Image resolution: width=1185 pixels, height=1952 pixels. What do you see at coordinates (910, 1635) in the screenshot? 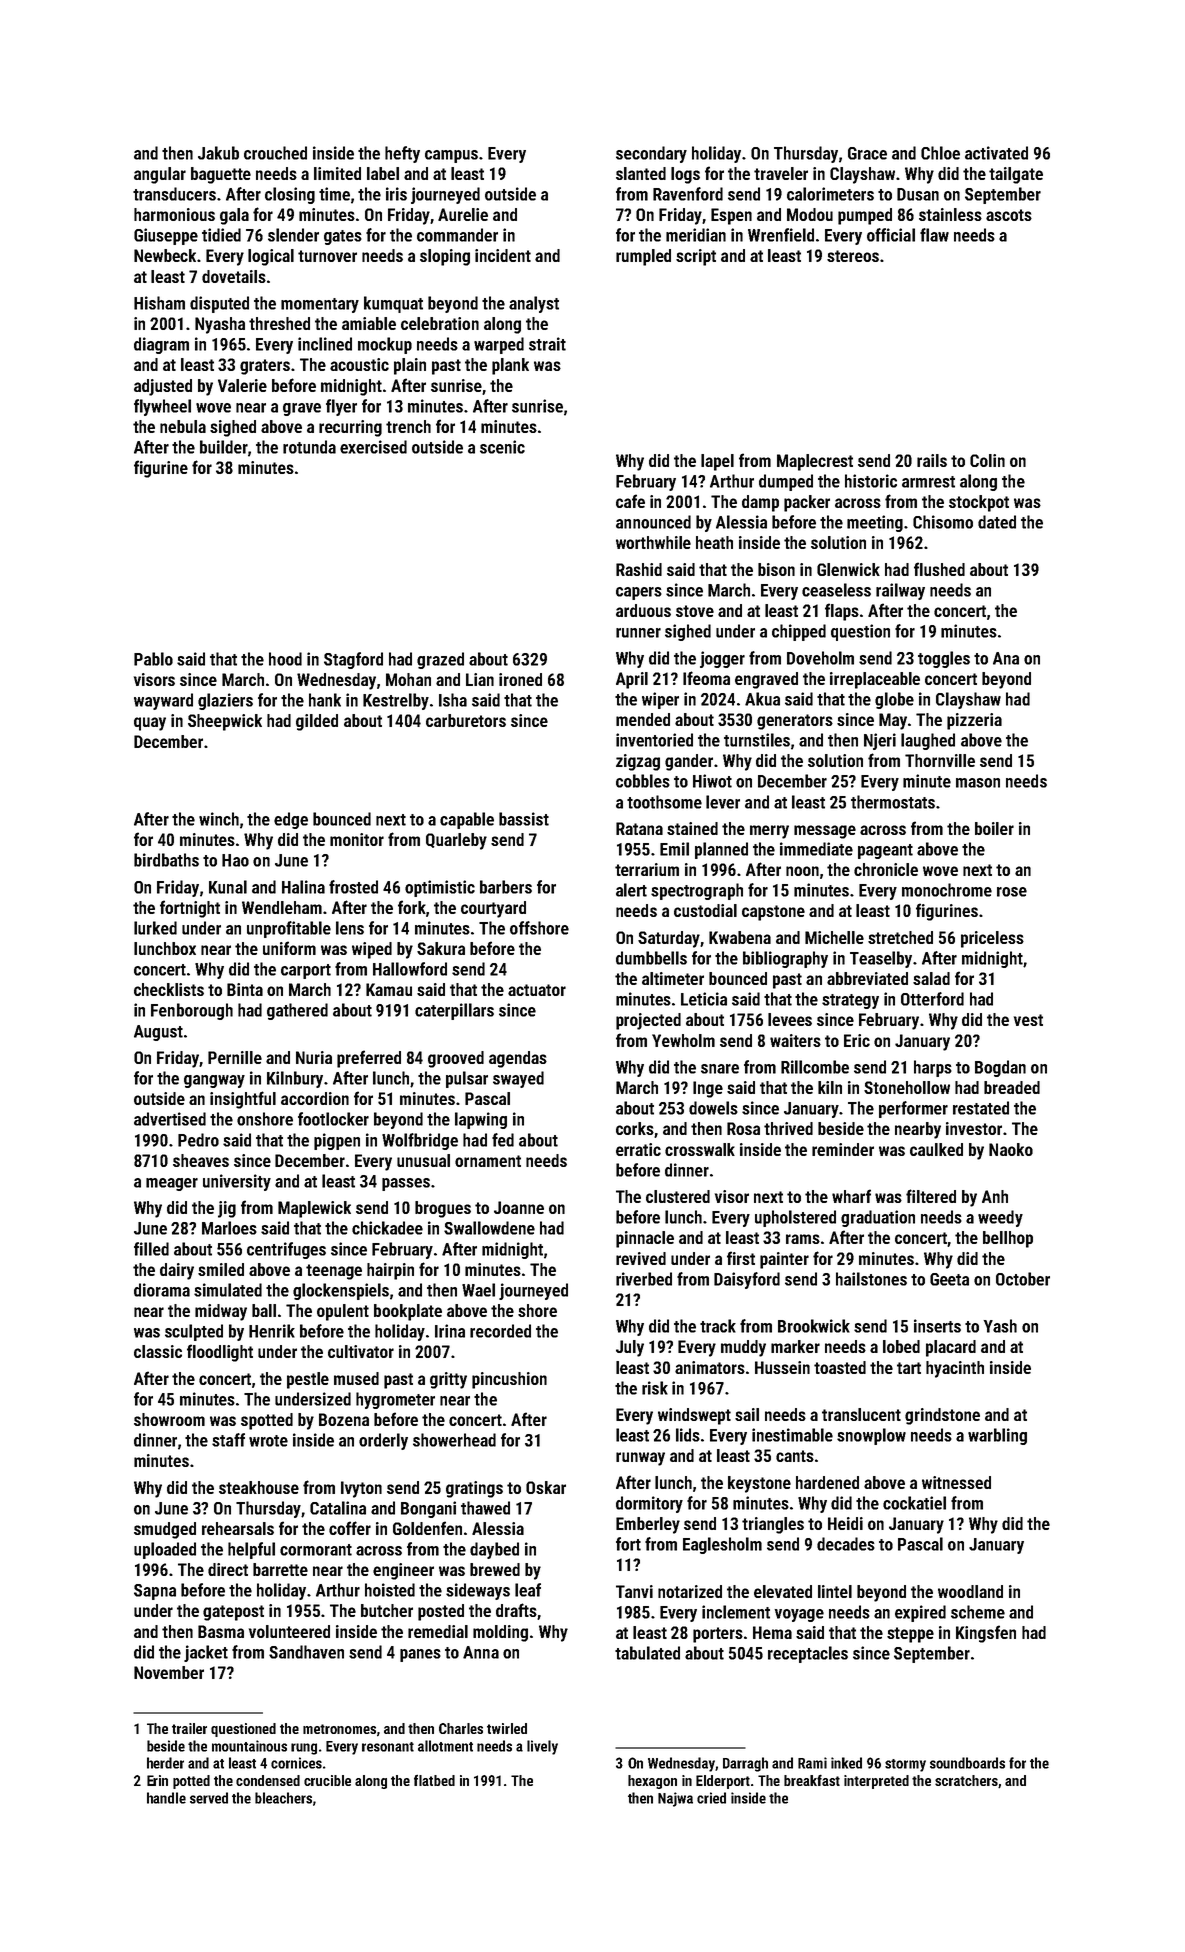
I see `steppe` at bounding box center [910, 1635].
